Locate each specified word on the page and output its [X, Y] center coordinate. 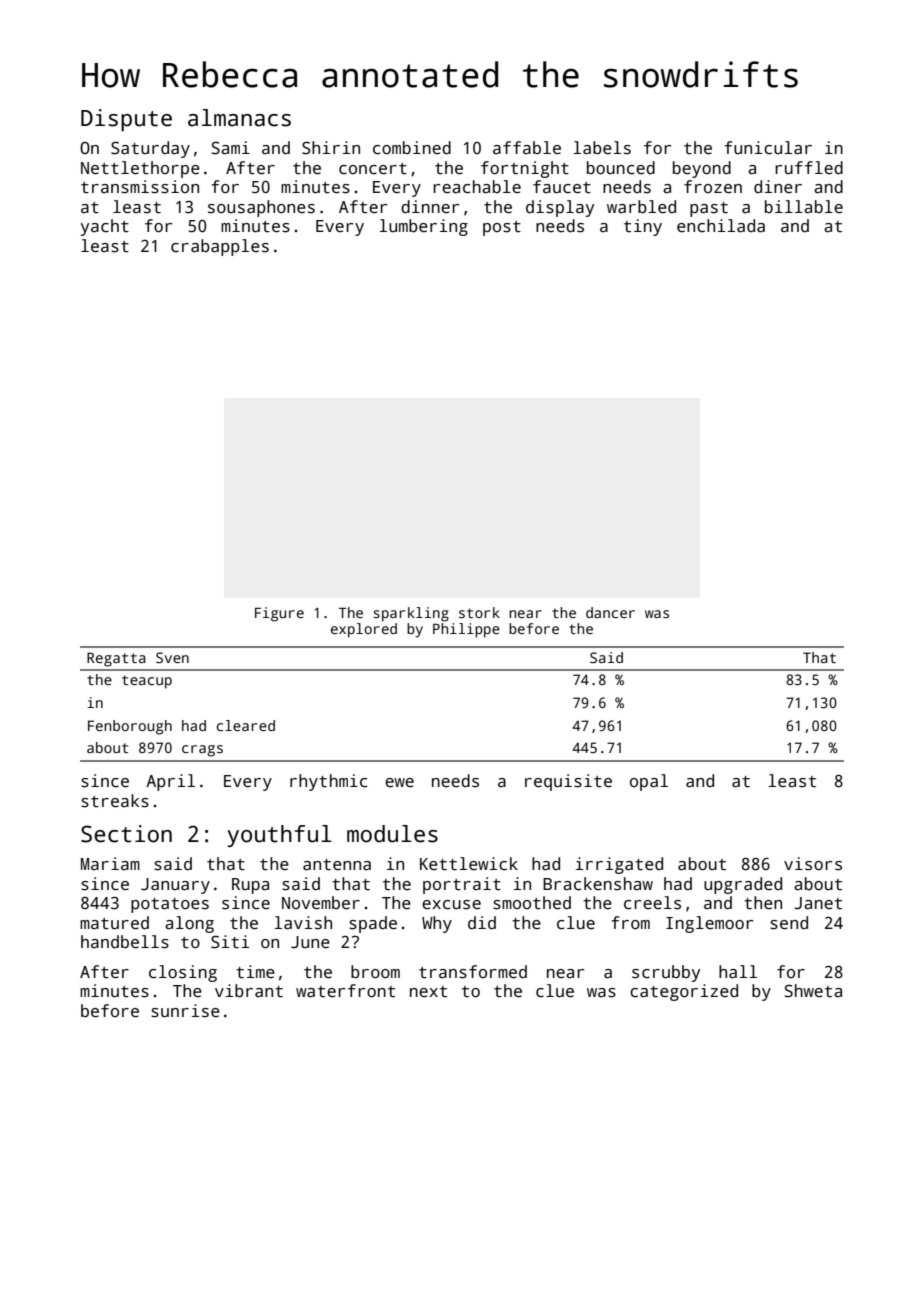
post [502, 228]
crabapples [220, 247]
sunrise [185, 1011]
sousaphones [261, 208]
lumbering [424, 227]
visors [813, 864]
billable [804, 207]
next [428, 992]
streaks [115, 801]
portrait [462, 885]
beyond [702, 169]
